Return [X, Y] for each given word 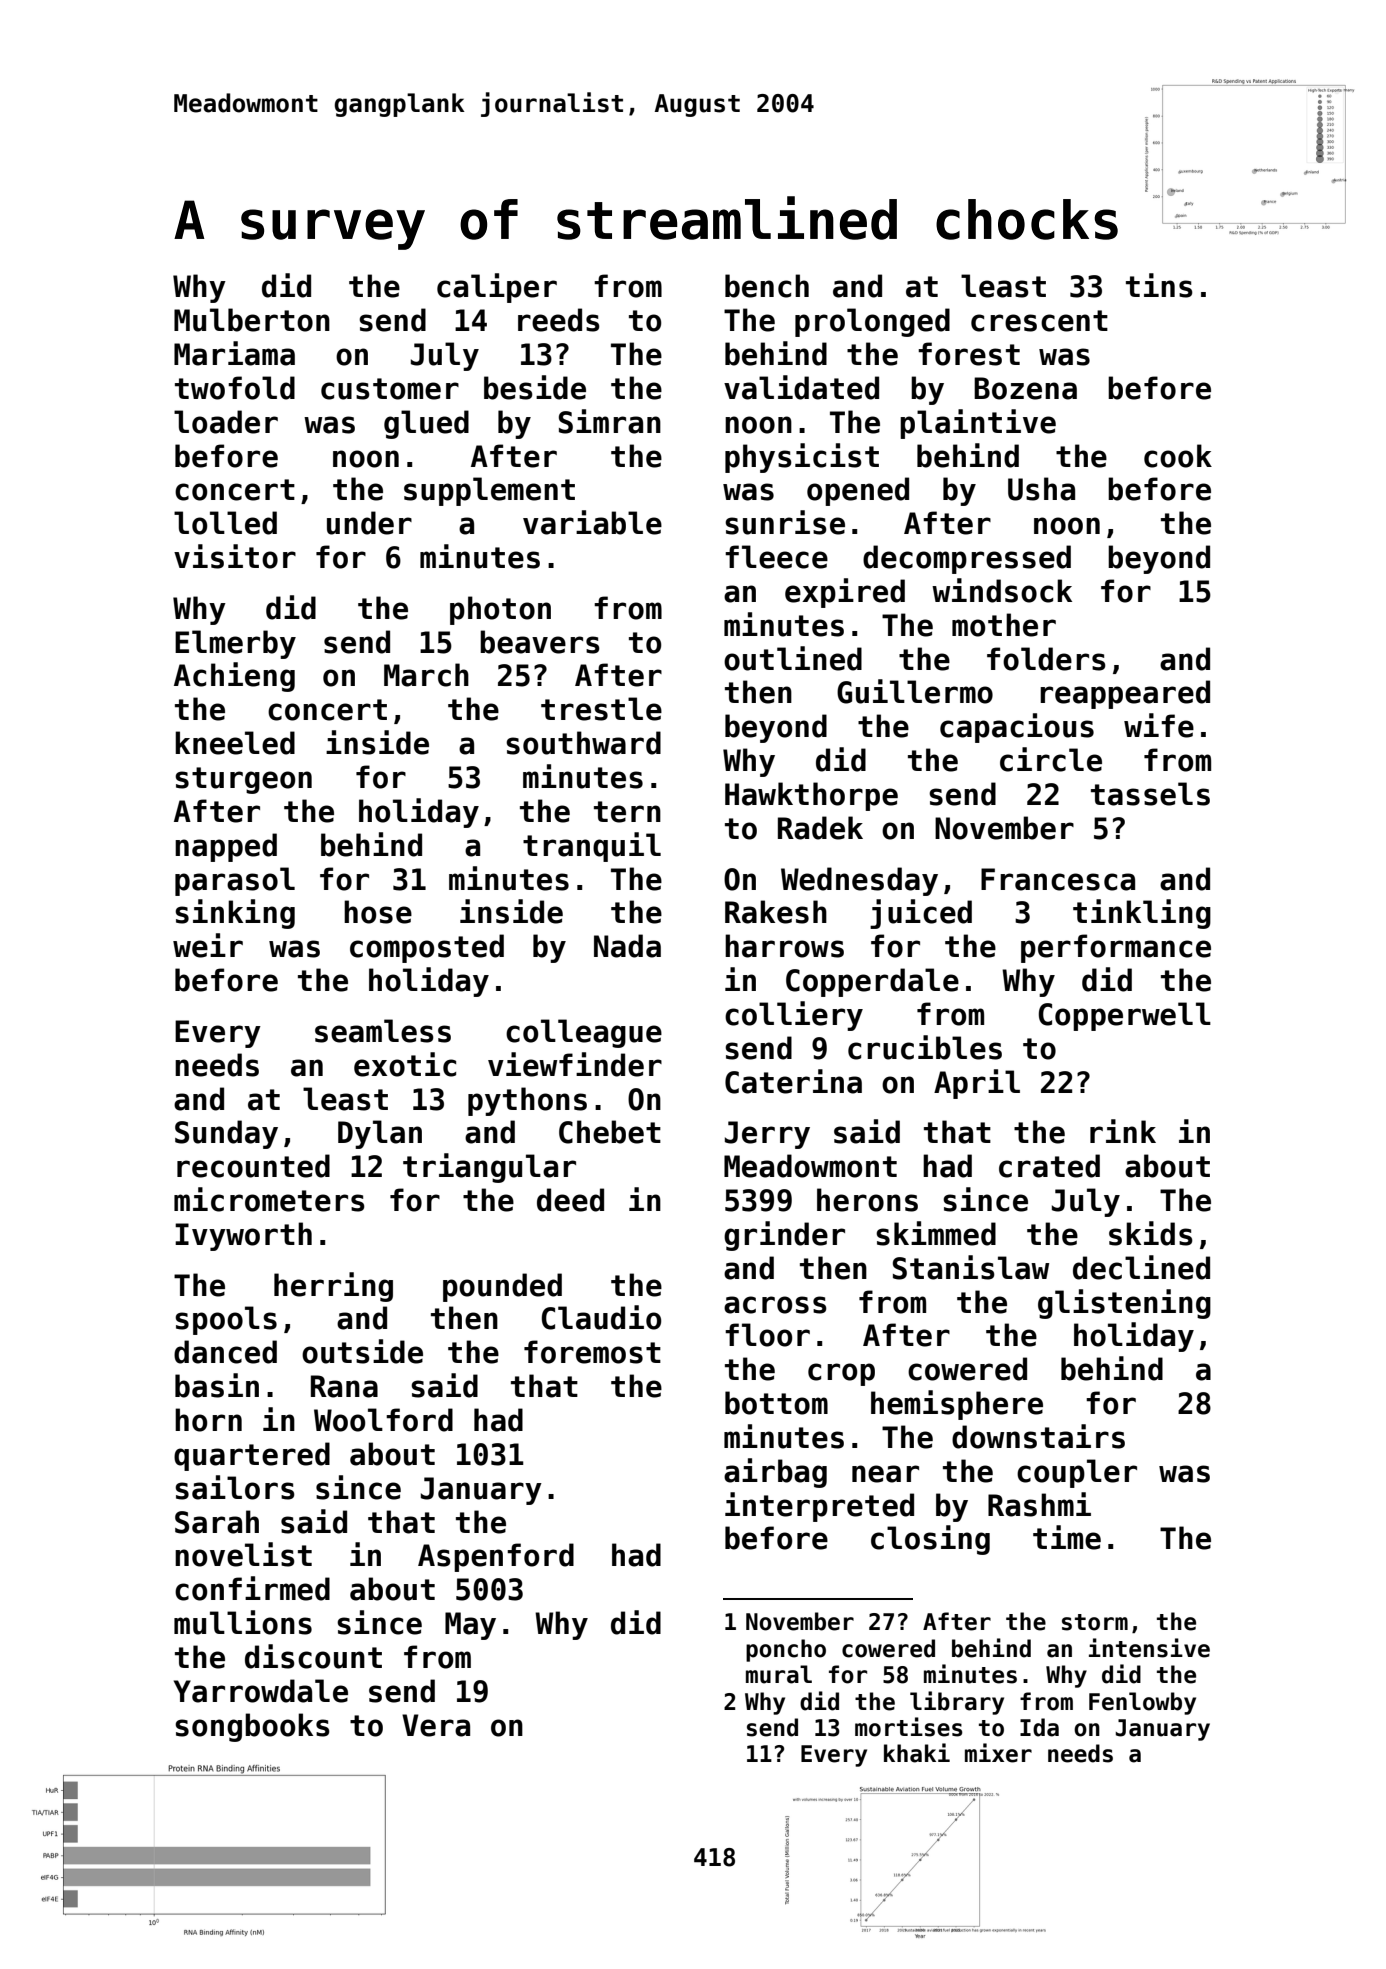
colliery [794, 1016]
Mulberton [252, 320]
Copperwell [1125, 1016]
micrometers [269, 1199]
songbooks [252, 1727]
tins [1159, 285]
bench [767, 286]
